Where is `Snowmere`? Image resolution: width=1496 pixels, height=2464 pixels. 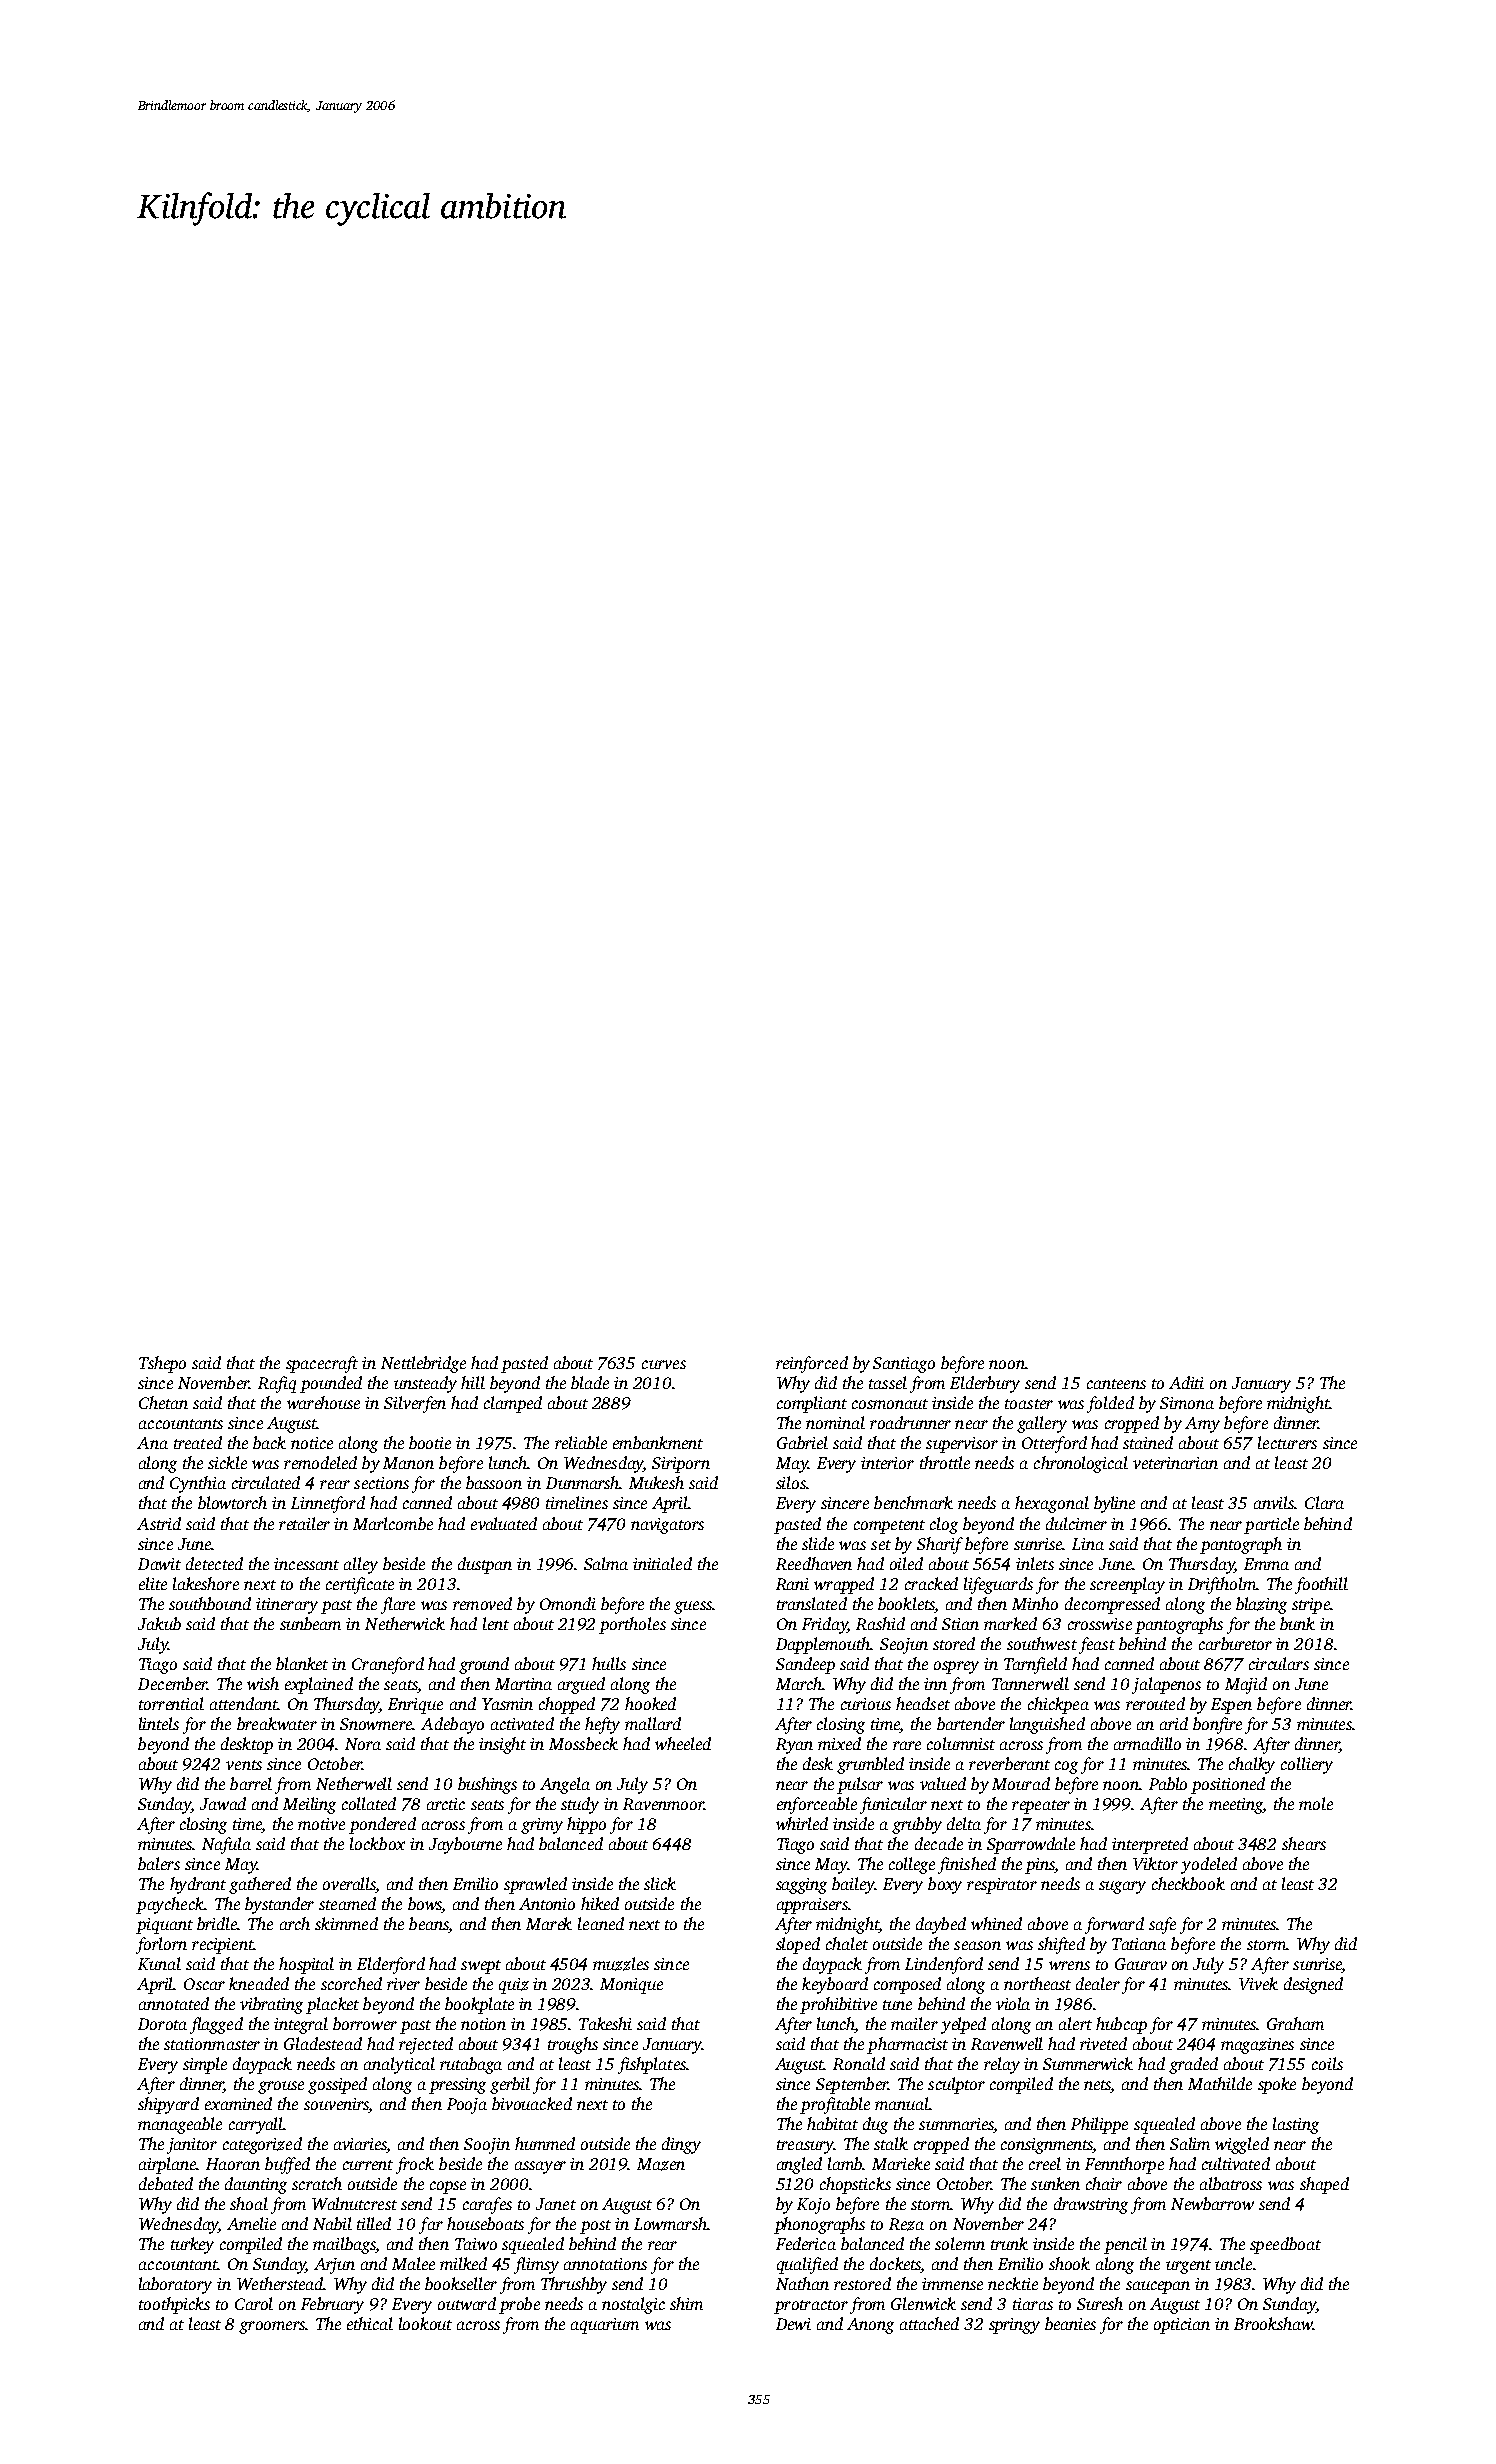
Snowmere is located at coordinates (376, 1724).
